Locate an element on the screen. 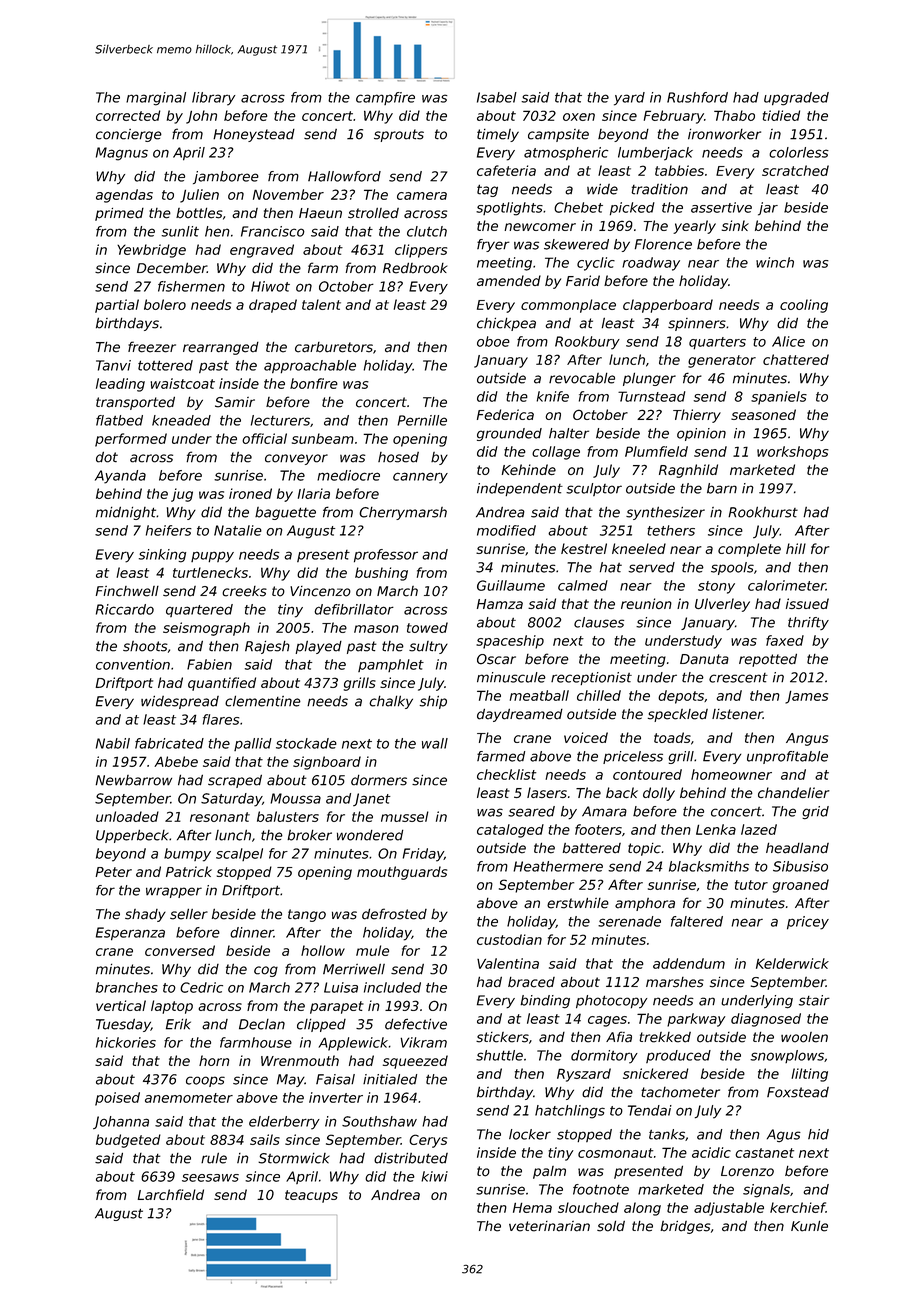 The image size is (924, 1308). wondered is located at coordinates (370, 835).
